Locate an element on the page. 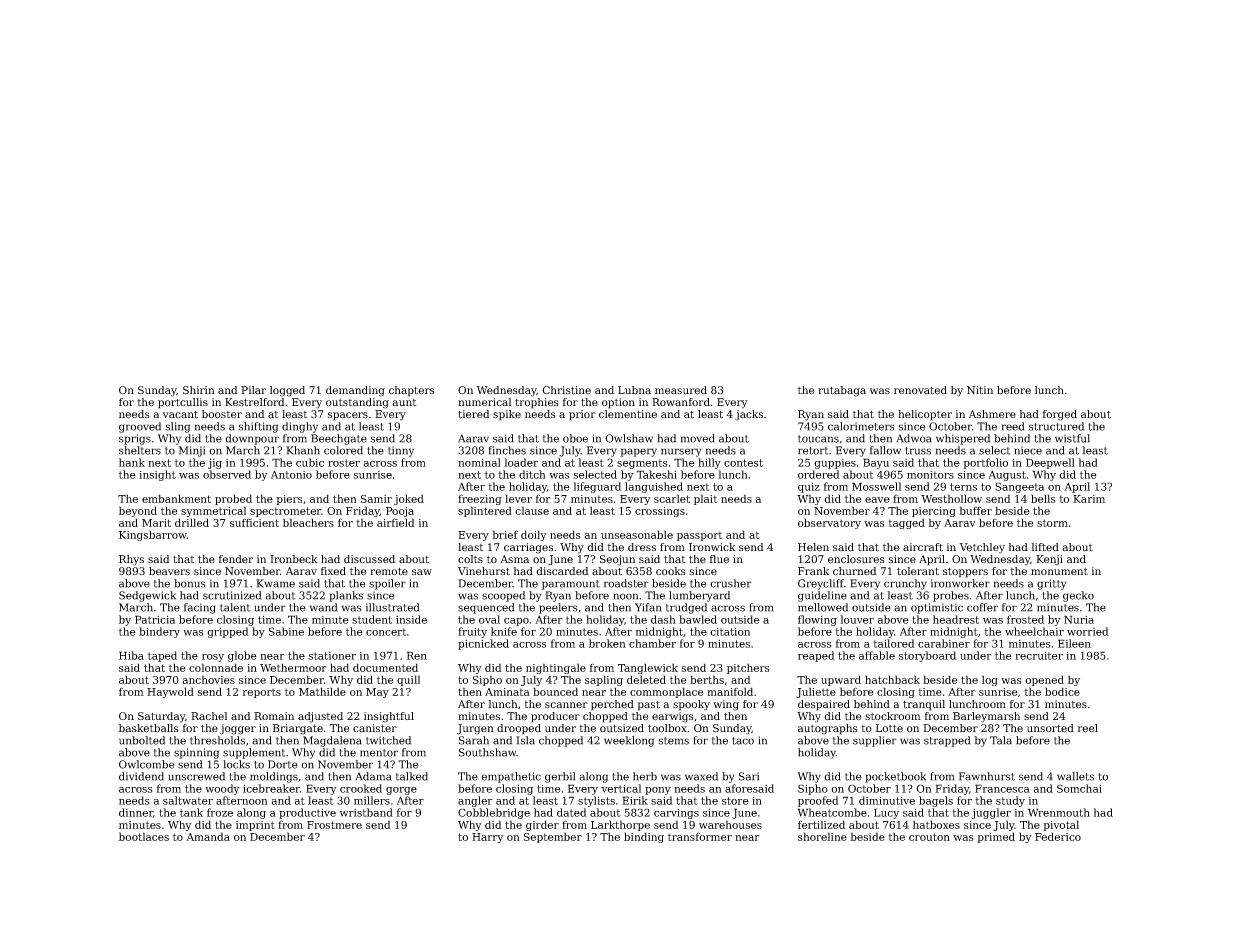  tailored is located at coordinates (894, 643).
